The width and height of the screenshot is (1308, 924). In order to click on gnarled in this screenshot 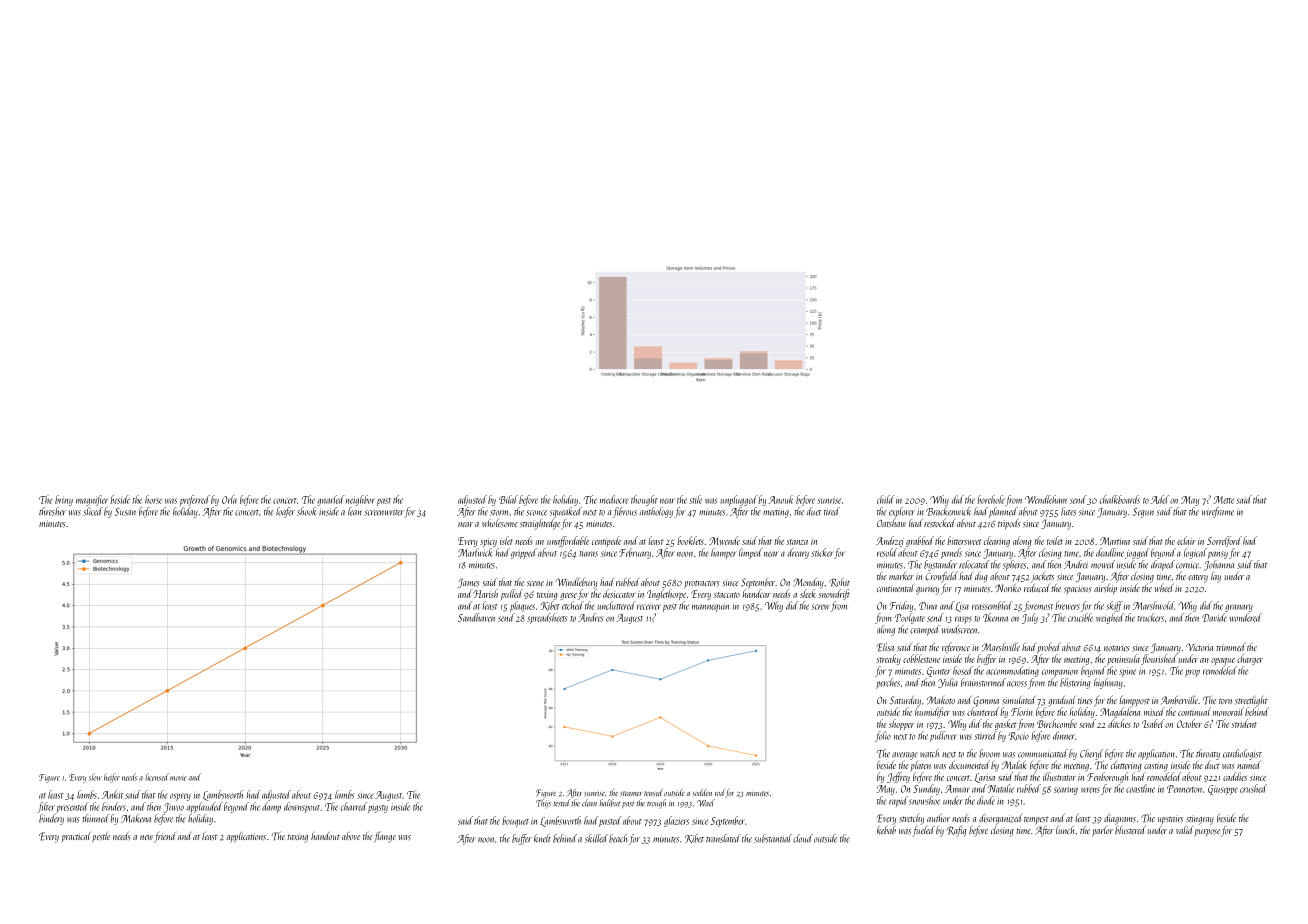, I will do `click(331, 500)`.
